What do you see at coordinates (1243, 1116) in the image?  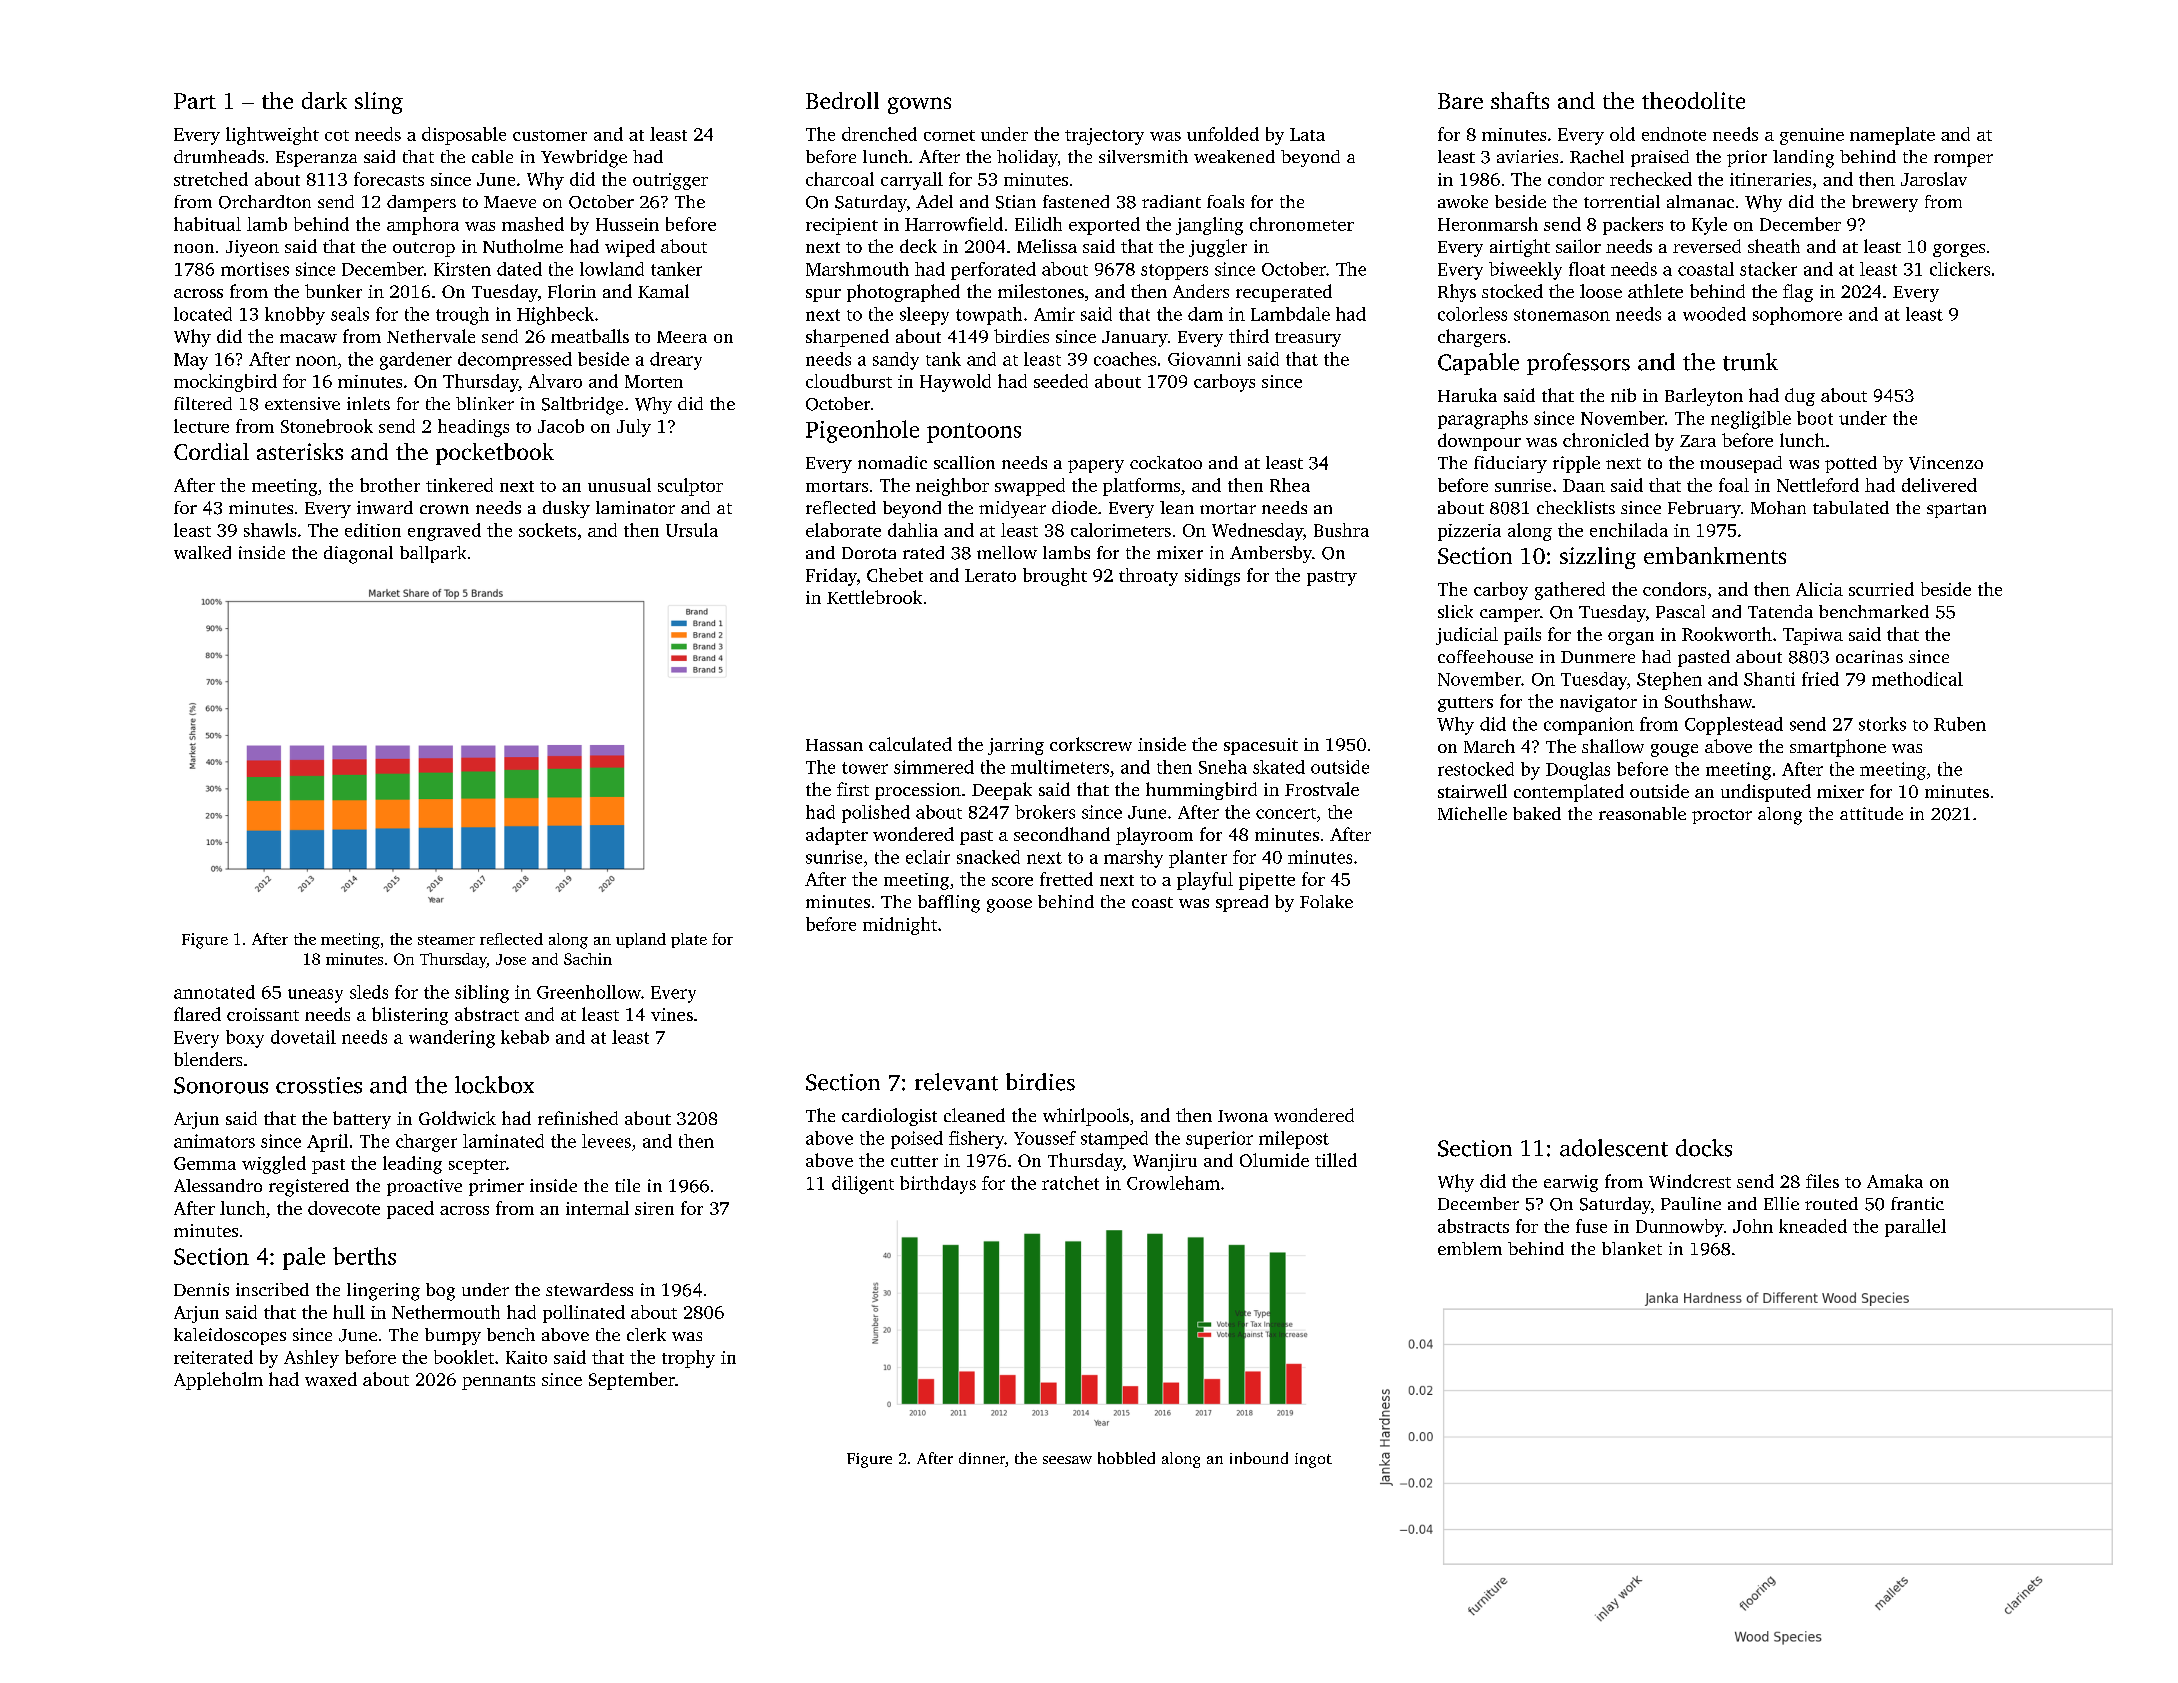 I see `Iwona` at bounding box center [1243, 1116].
